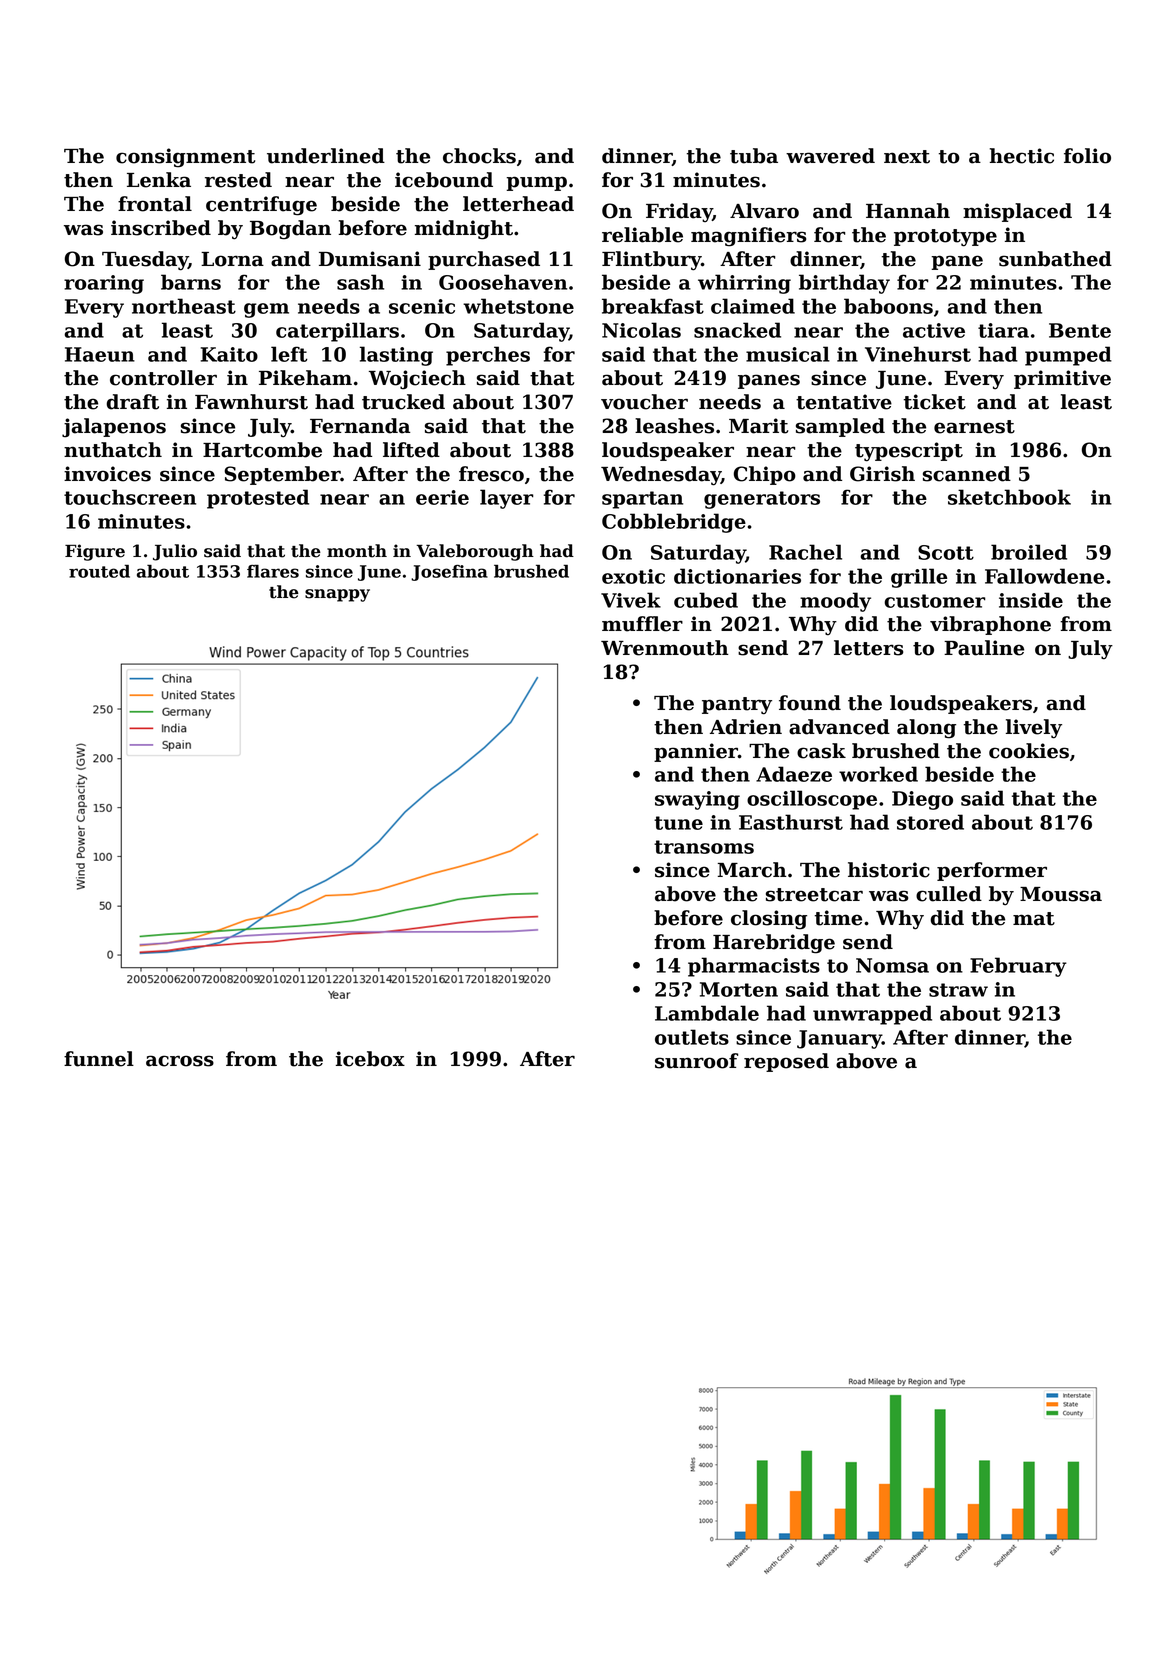  Describe the element at coordinates (696, 1061) in the image. I see `sunroof` at that location.
